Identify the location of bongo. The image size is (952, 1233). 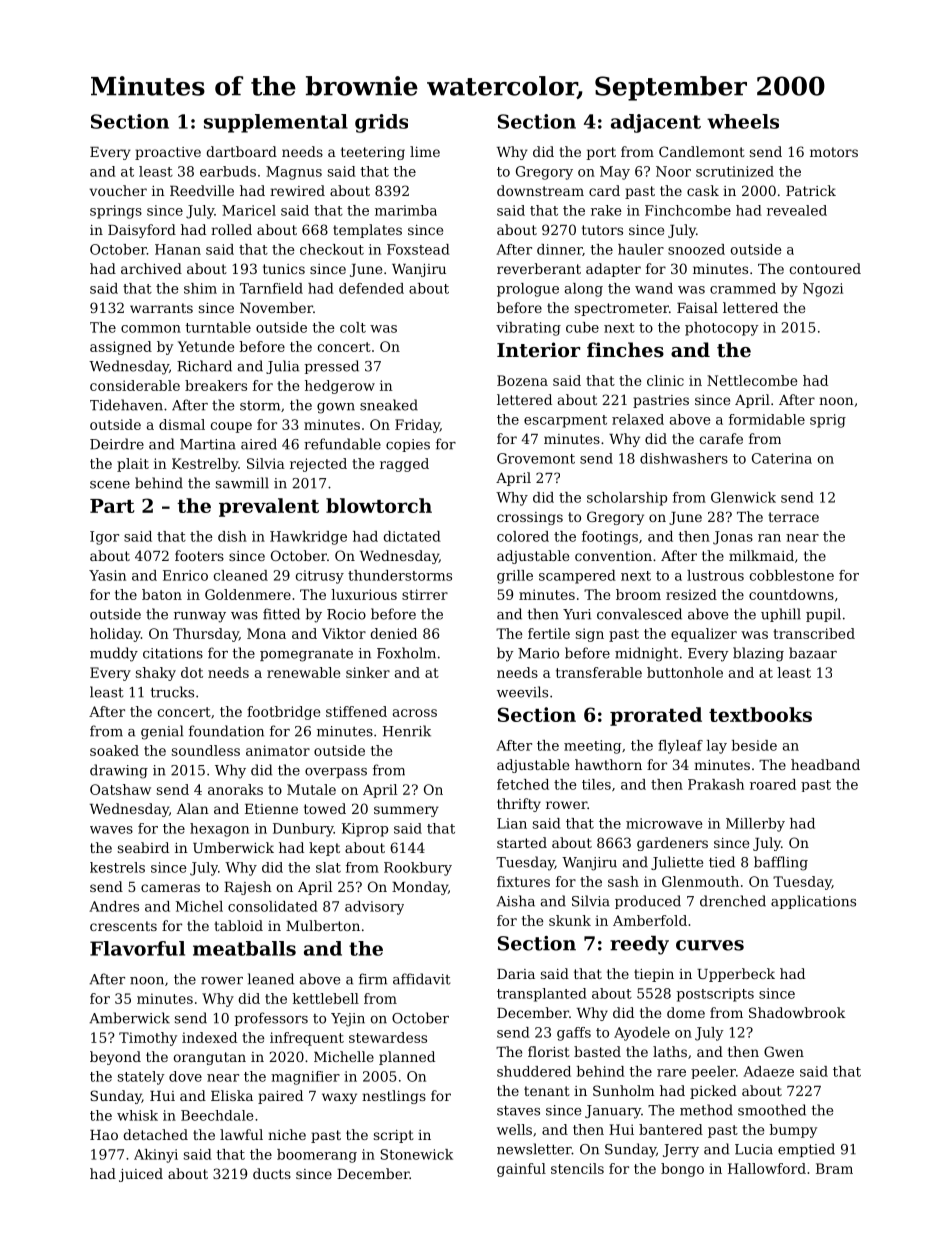
(682, 1170).
